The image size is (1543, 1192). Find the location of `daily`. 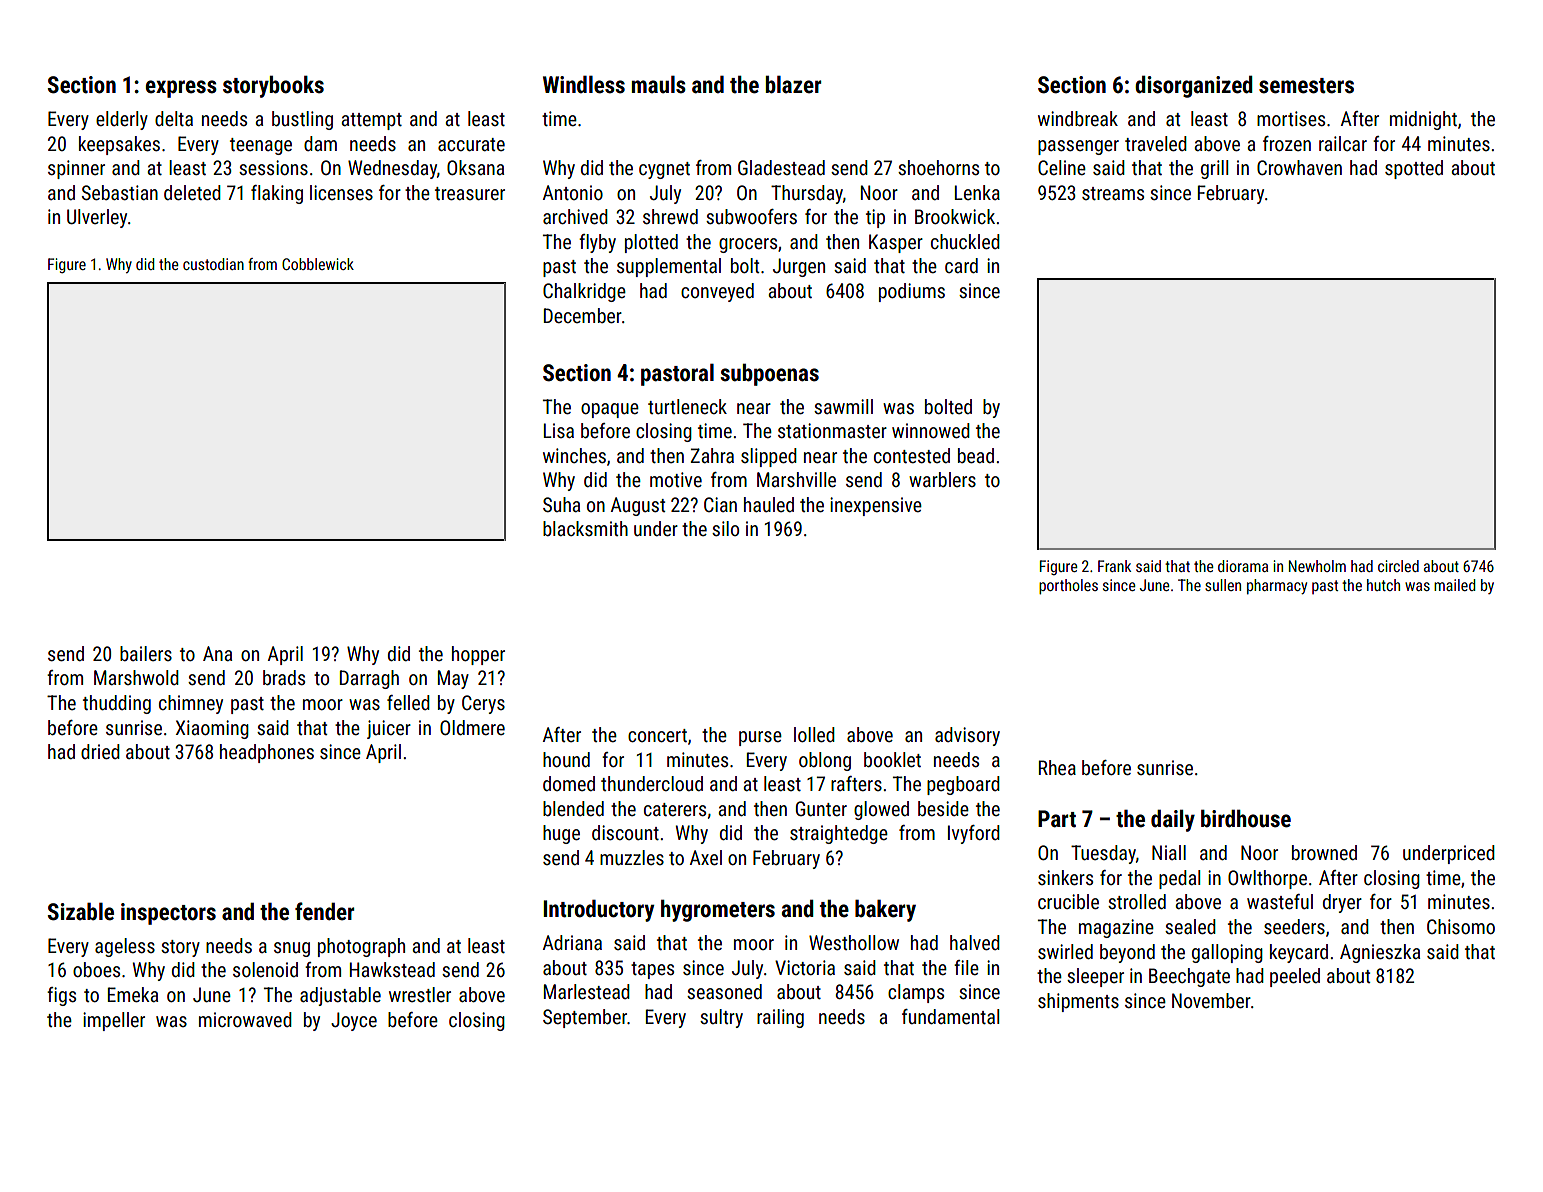

daily is located at coordinates (1173, 820).
